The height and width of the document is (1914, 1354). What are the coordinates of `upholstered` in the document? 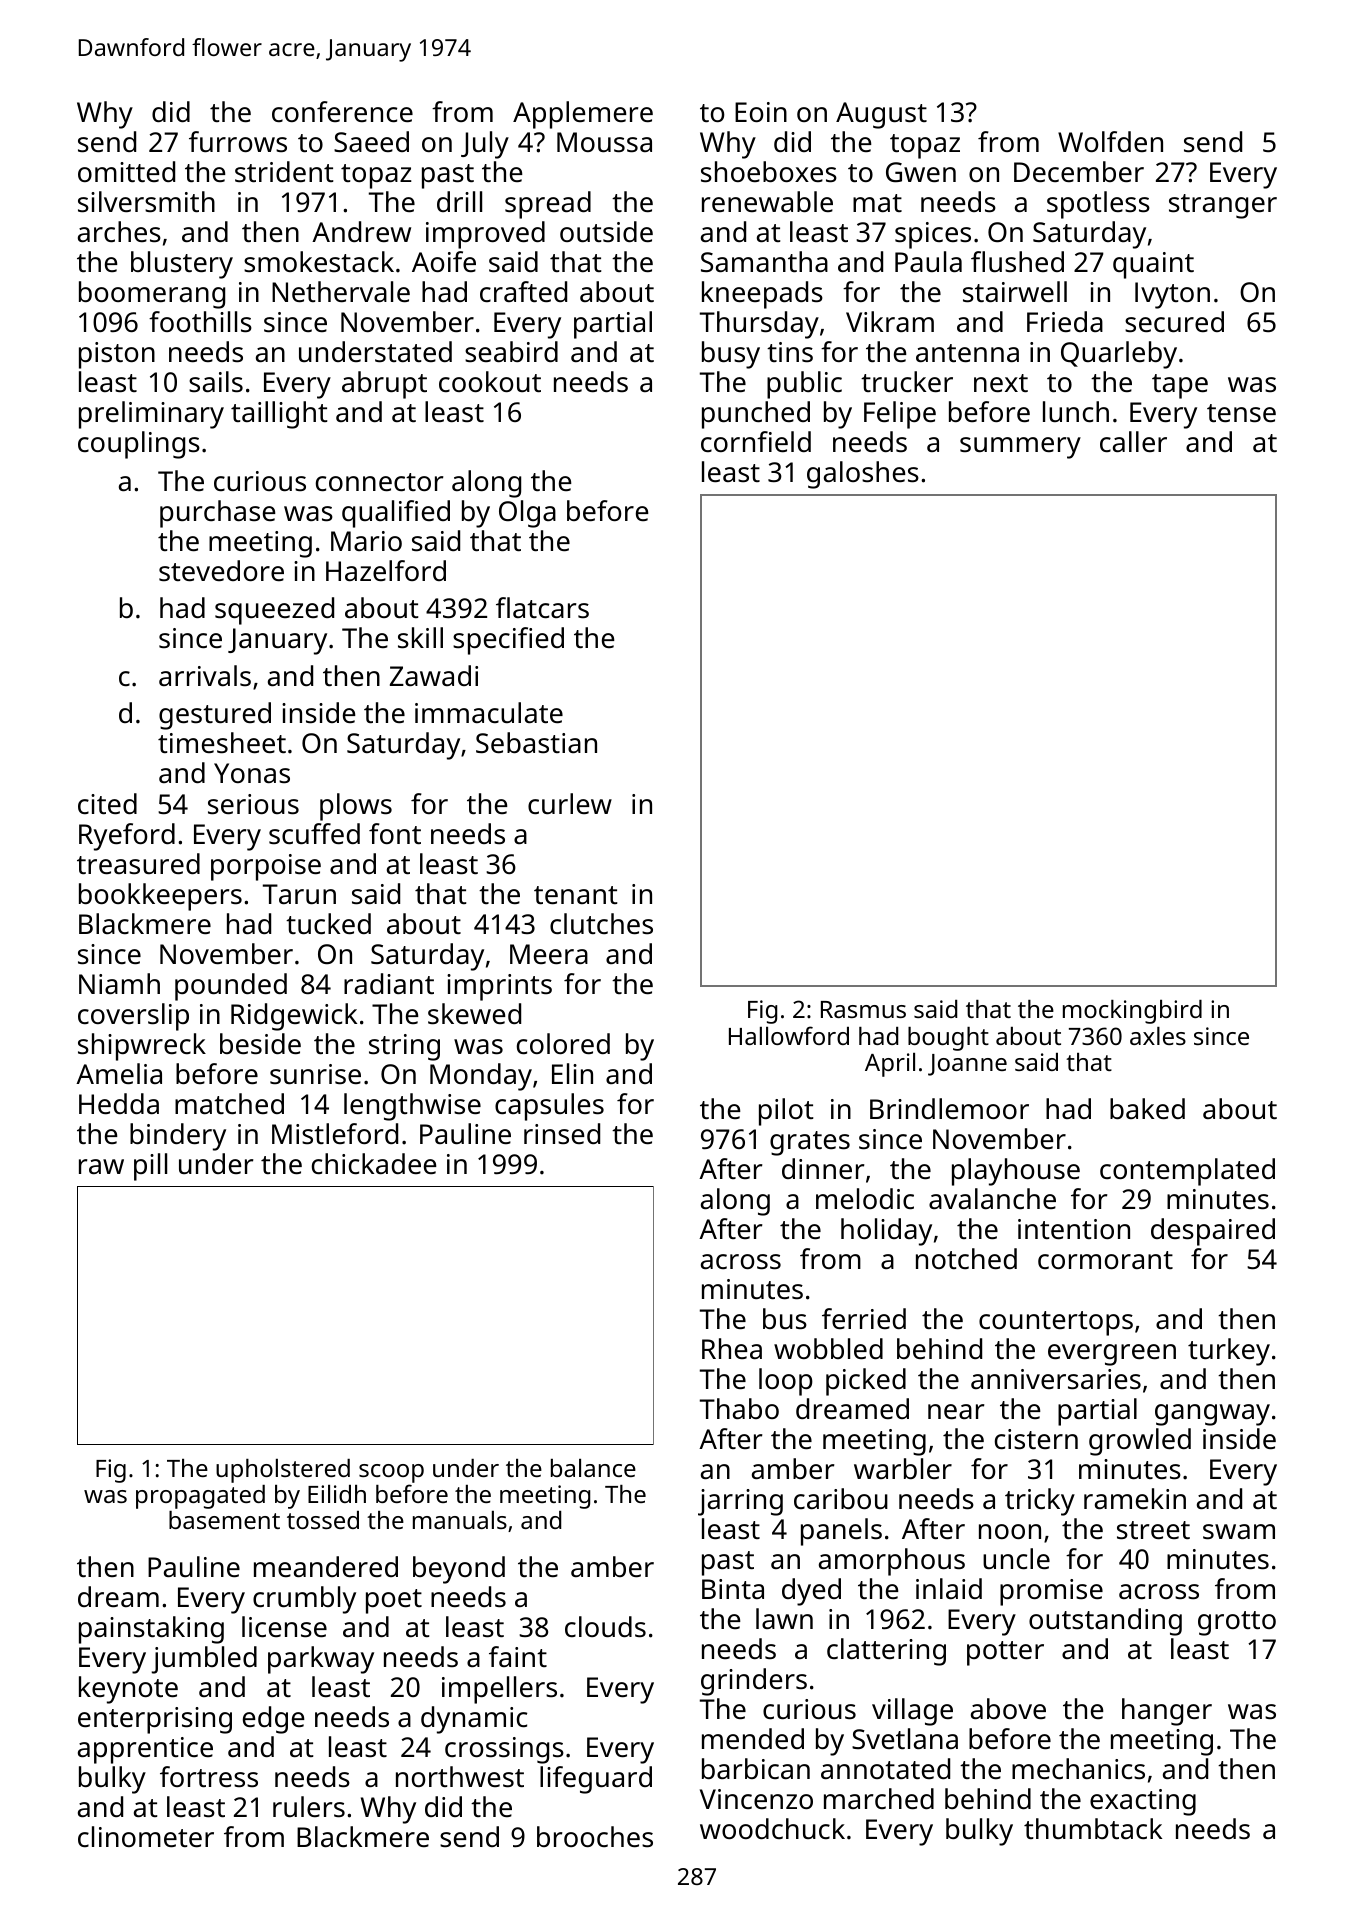 It's located at (283, 1471).
